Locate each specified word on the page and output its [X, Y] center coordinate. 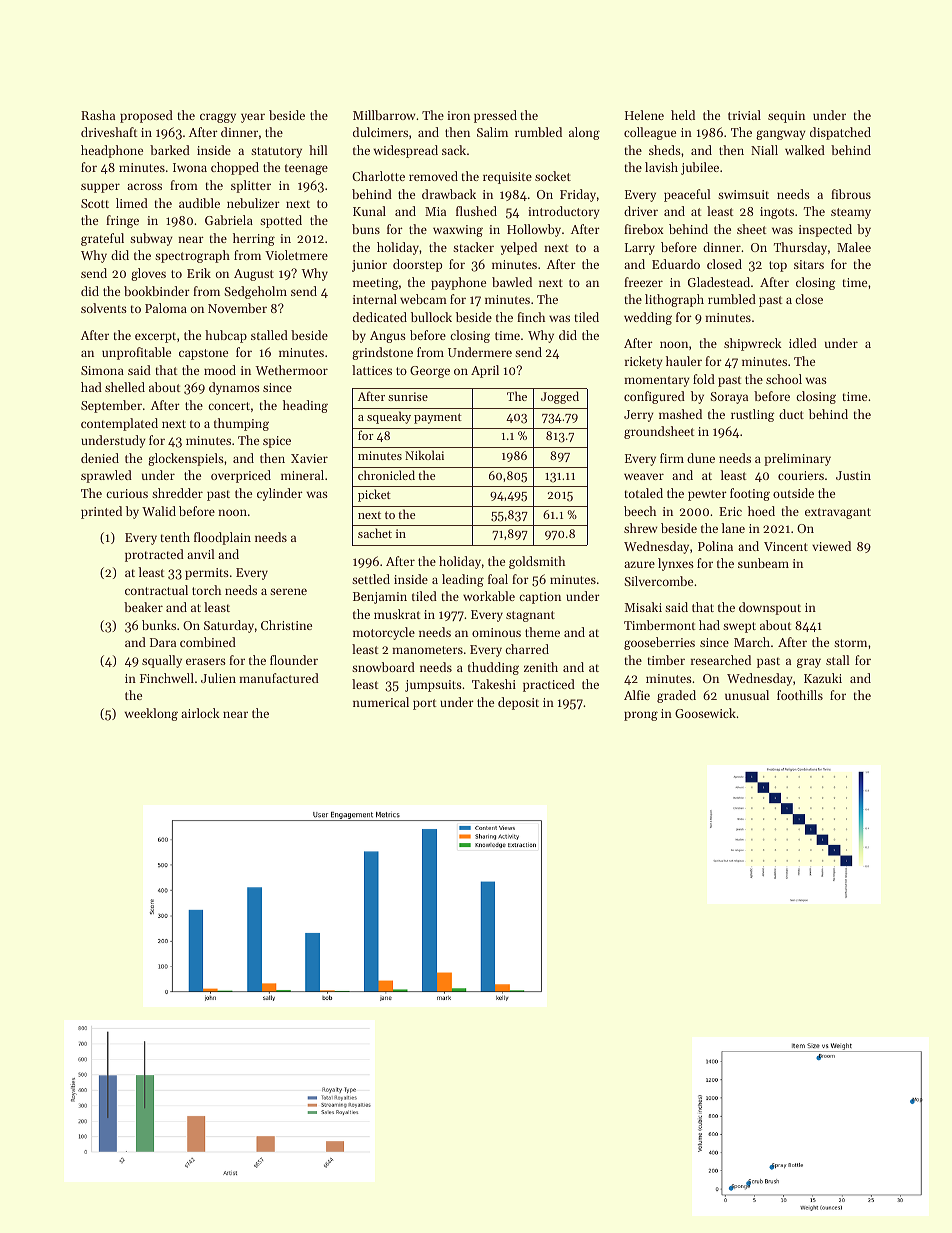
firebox [644, 229]
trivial [744, 115]
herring [254, 239]
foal [498, 579]
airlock [200, 713]
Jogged [560, 397]
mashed [680, 414]
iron [458, 115]
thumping [241, 424]
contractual [156, 590]
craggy [218, 118]
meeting [375, 284]
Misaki [643, 607]
